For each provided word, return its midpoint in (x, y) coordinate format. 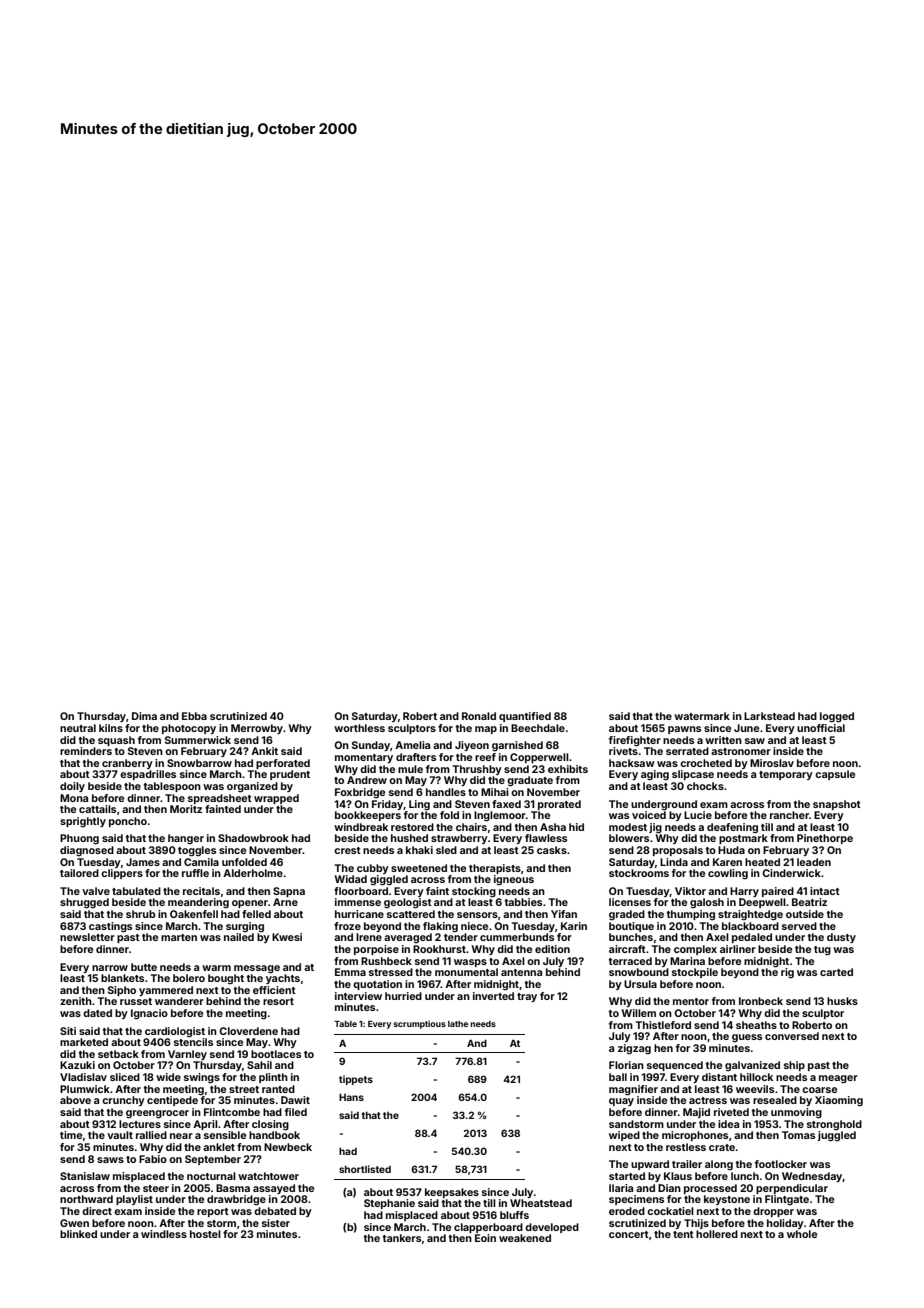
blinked (78, 1234)
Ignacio (149, 1014)
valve (96, 891)
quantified (525, 717)
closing (270, 1125)
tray (527, 997)
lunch (745, 1176)
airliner (738, 949)
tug (822, 951)
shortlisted (365, 1169)
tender (461, 937)
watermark (702, 716)
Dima (144, 716)
